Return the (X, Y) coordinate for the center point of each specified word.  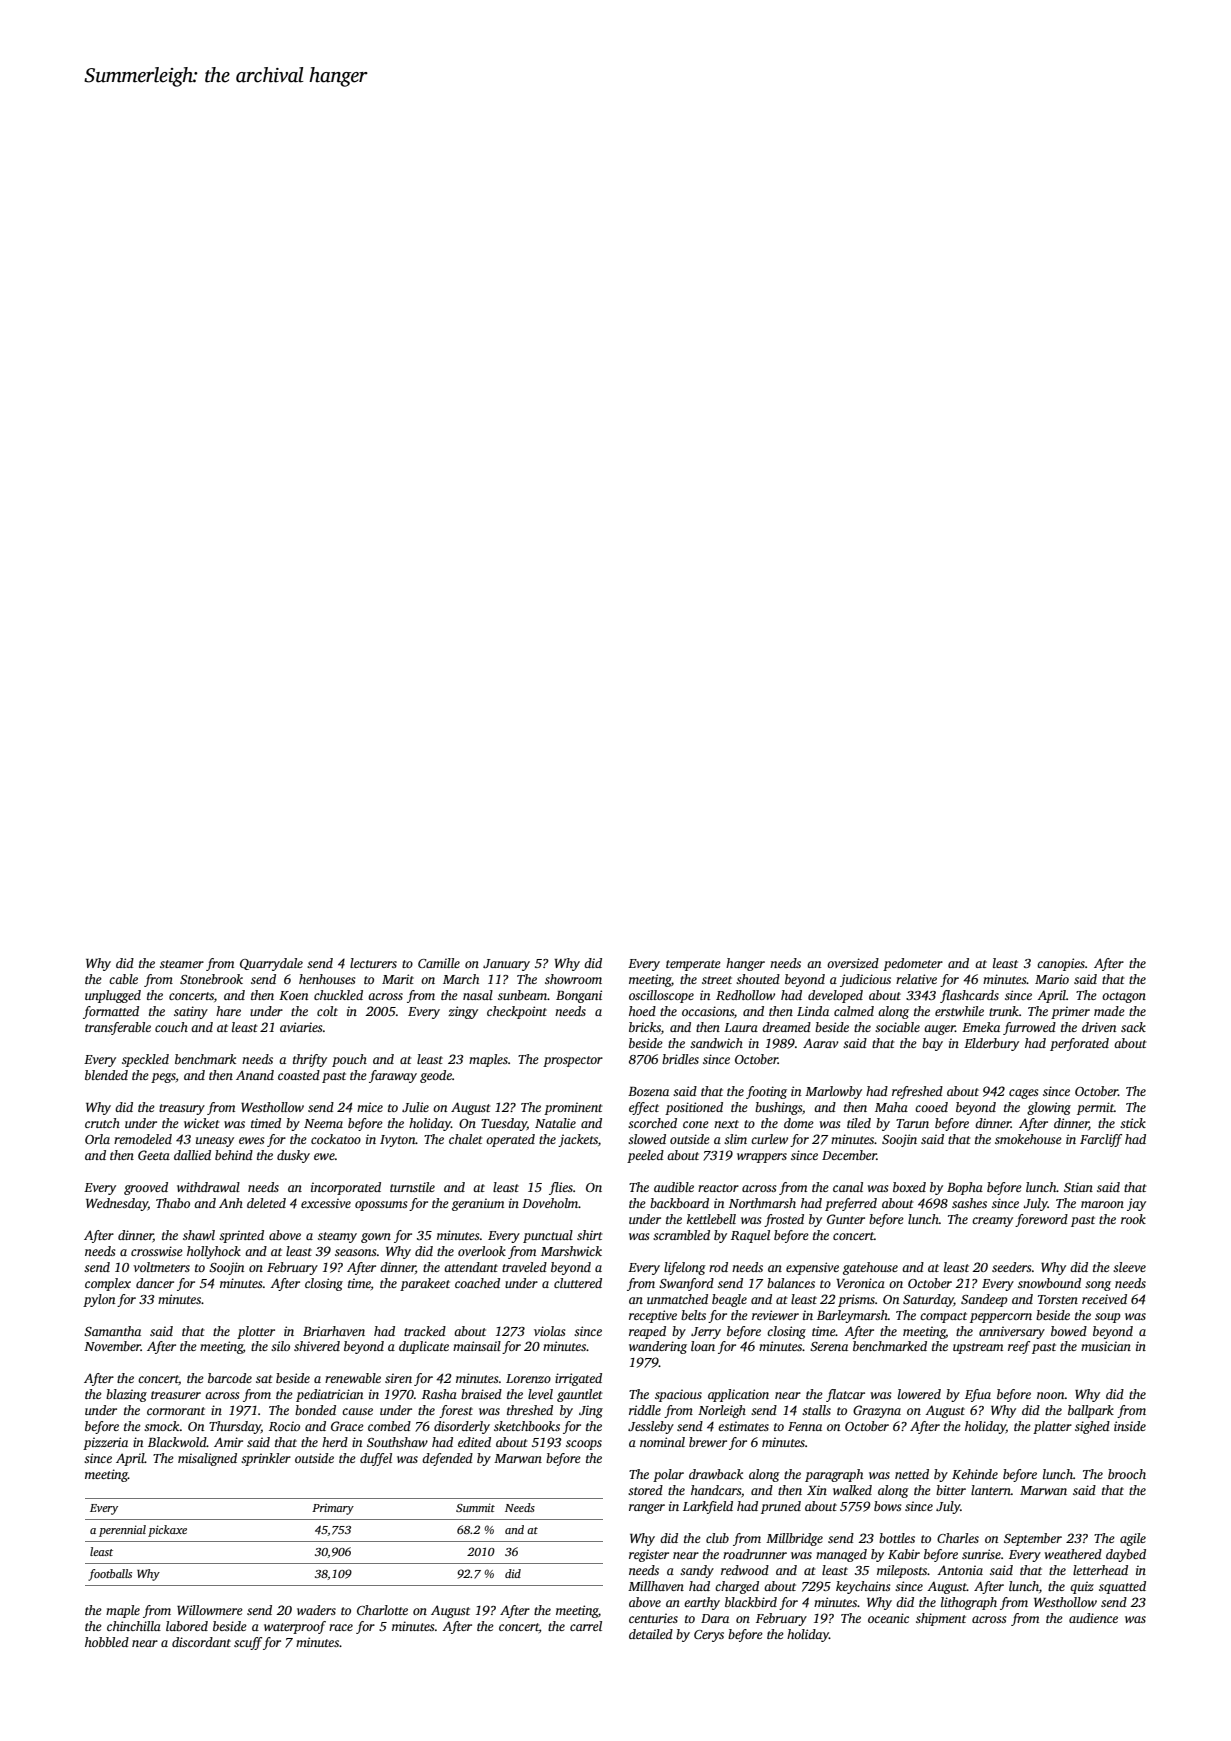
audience (1093, 1618)
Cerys (709, 1636)
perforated (1079, 1044)
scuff (248, 1643)
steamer (182, 964)
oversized (853, 963)
